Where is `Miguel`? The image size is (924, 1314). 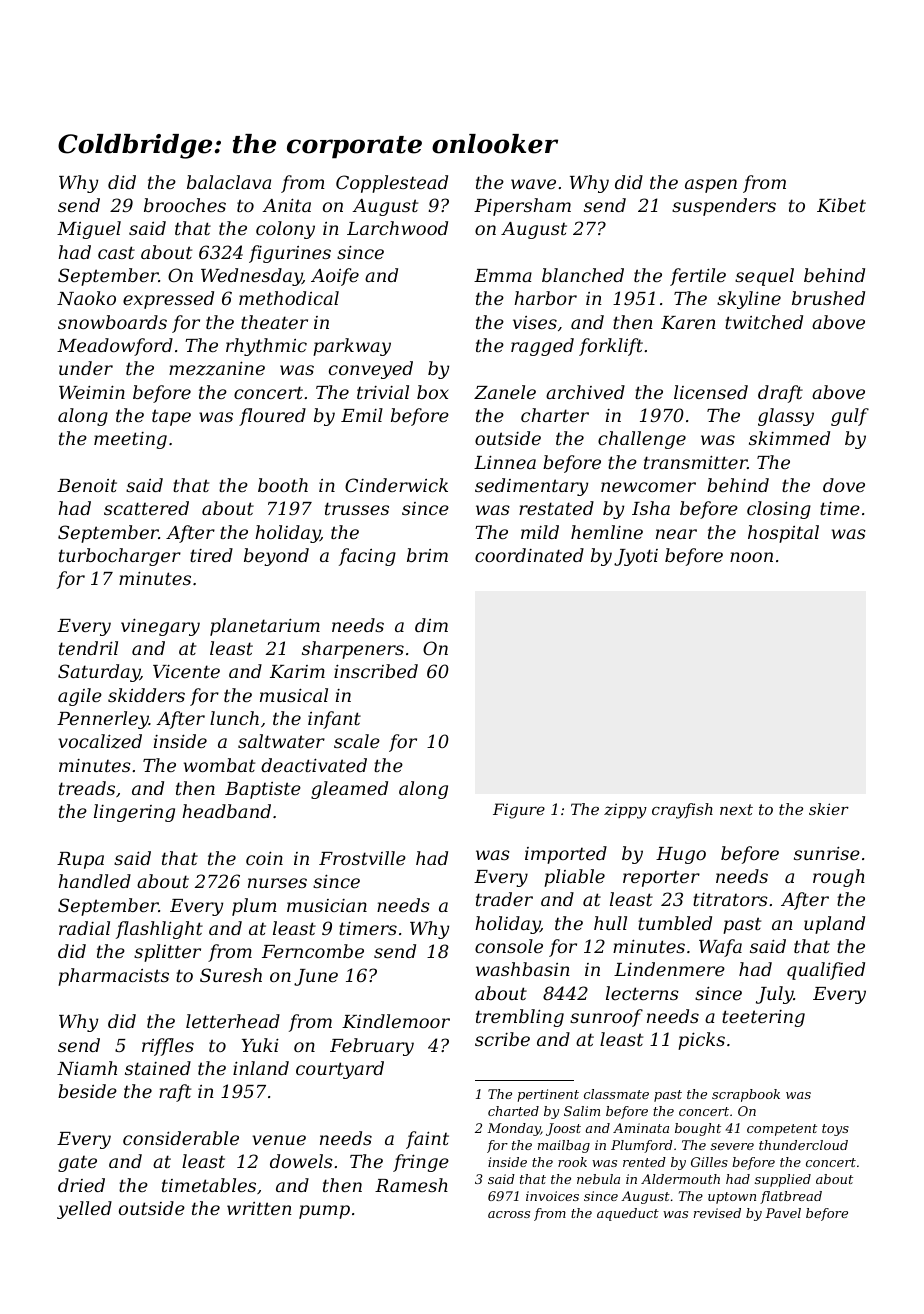
Miguel is located at coordinates (89, 230).
